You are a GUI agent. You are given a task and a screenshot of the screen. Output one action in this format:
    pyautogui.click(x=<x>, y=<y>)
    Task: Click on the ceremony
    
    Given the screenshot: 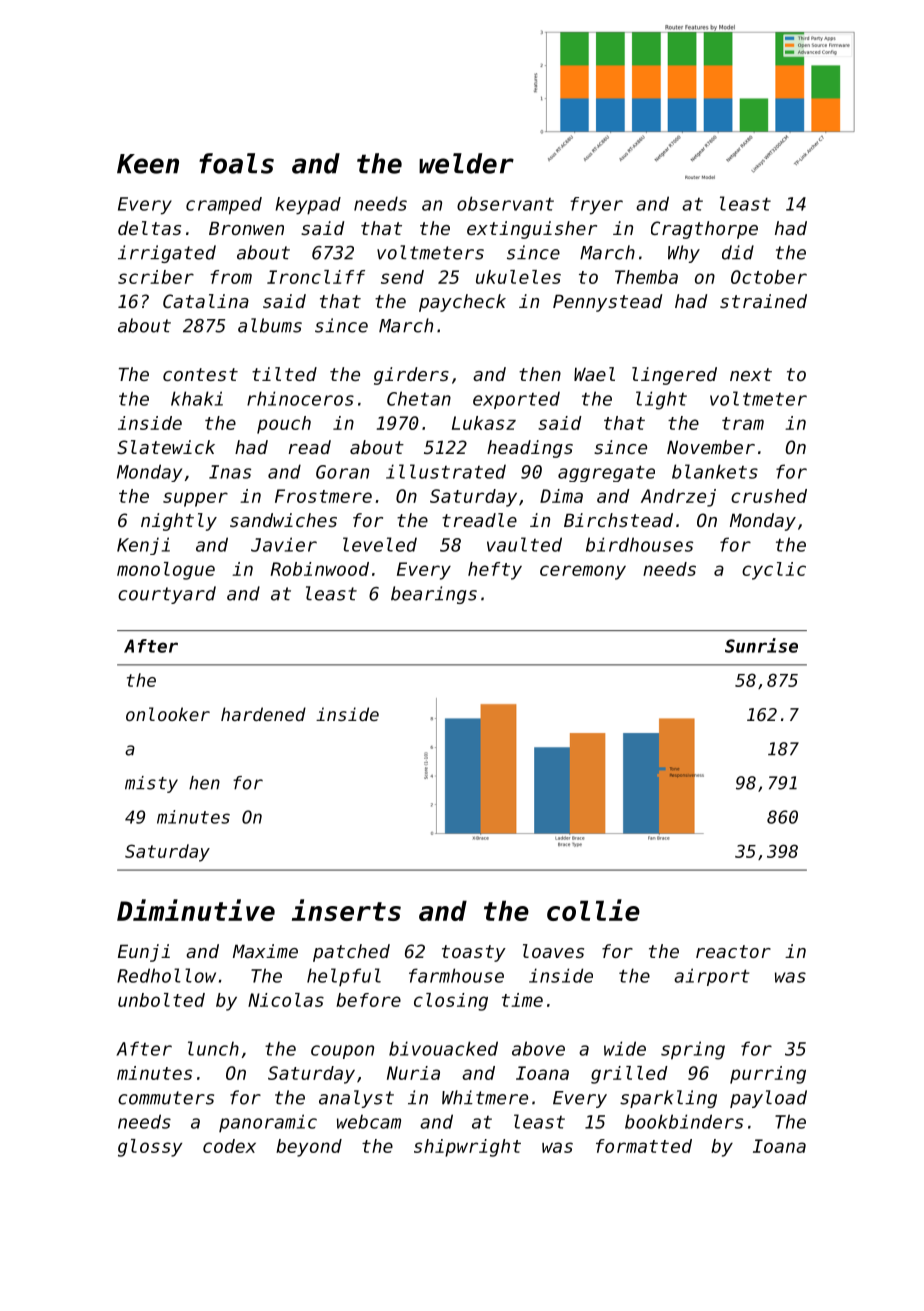 What is the action you would take?
    pyautogui.click(x=583, y=572)
